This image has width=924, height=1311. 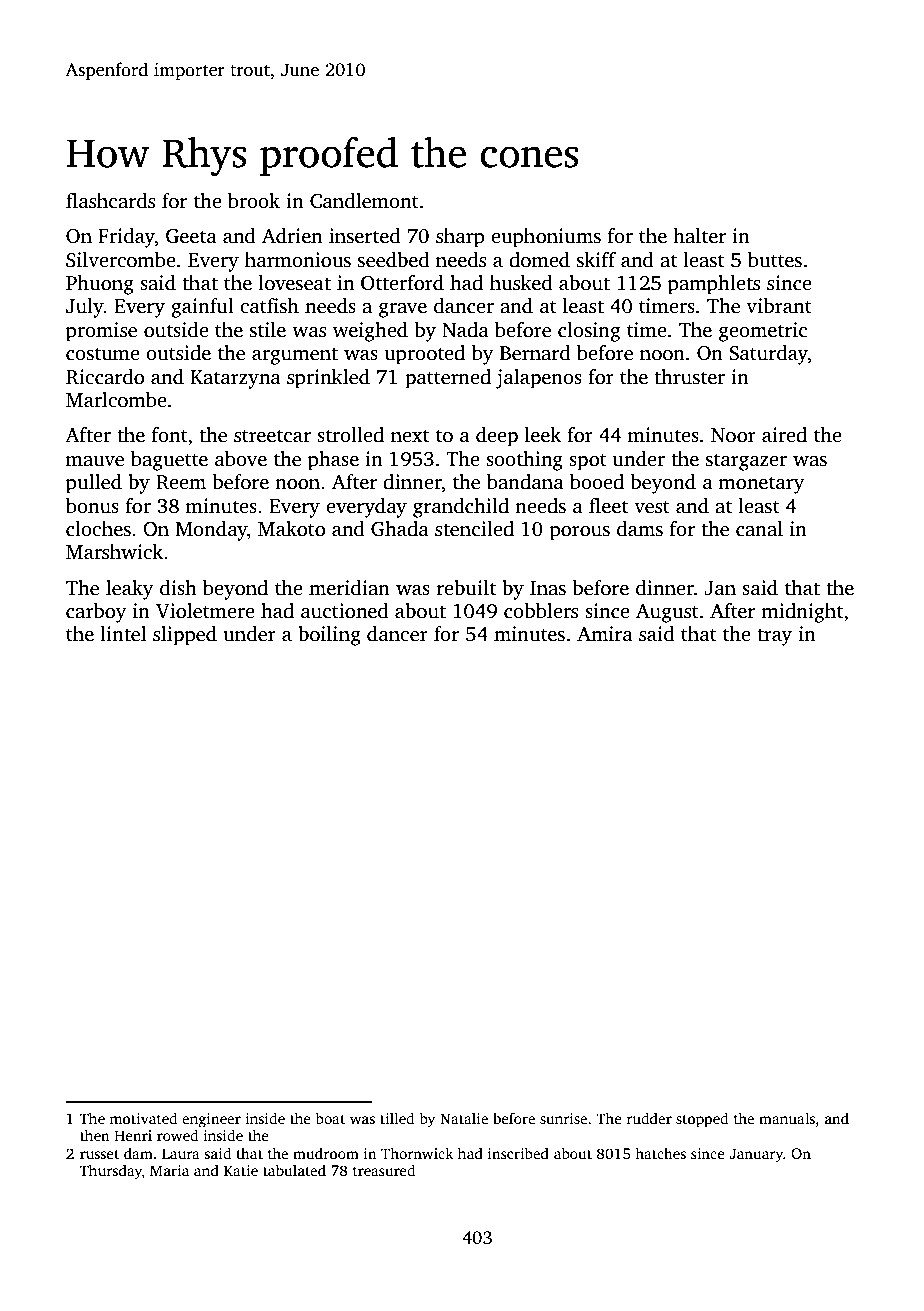 I want to click on rudder, so click(x=649, y=1118).
